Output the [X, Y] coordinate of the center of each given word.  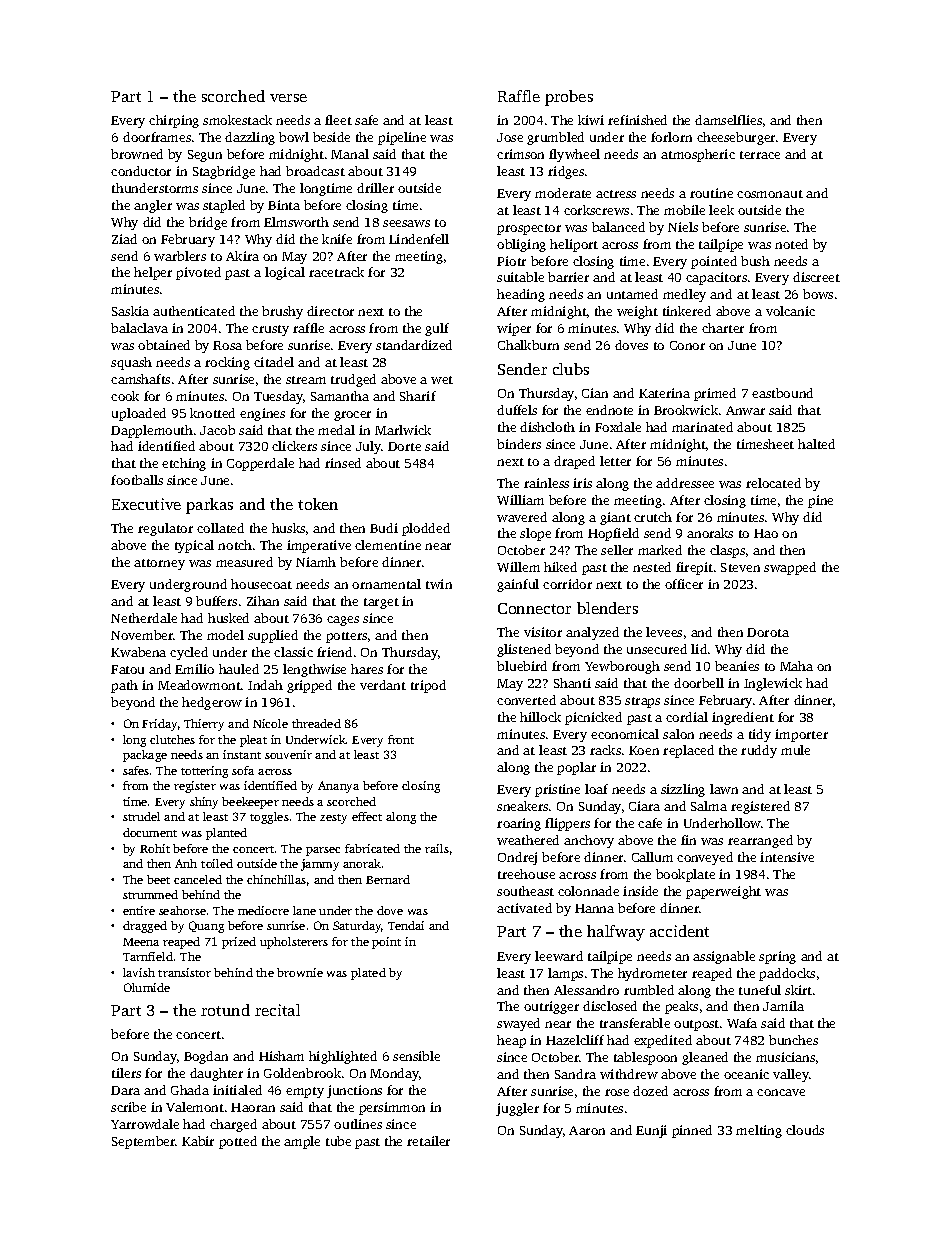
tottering [204, 772]
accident [679, 931]
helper [153, 273]
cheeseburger [736, 138]
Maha [796, 666]
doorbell [699, 683]
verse [288, 98]
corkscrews [596, 210]
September [144, 1142]
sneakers [522, 806]
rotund [225, 1010]
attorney [159, 564]
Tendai [406, 925]
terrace [760, 155]
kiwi [591, 120]
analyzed [592, 633]
